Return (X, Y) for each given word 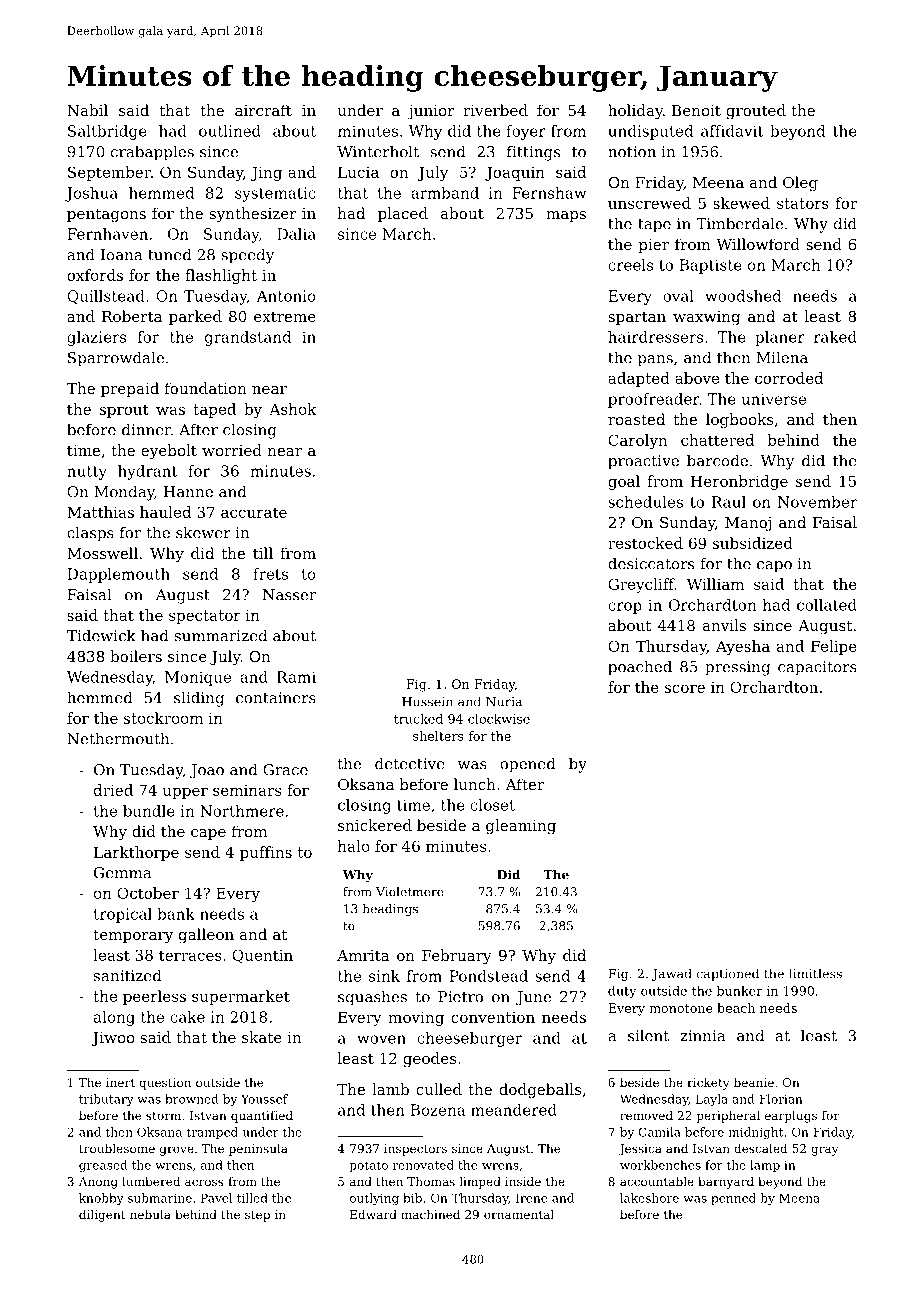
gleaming (521, 827)
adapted (639, 379)
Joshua (91, 194)
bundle (149, 811)
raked (835, 337)
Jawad (672, 974)
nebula (150, 1214)
